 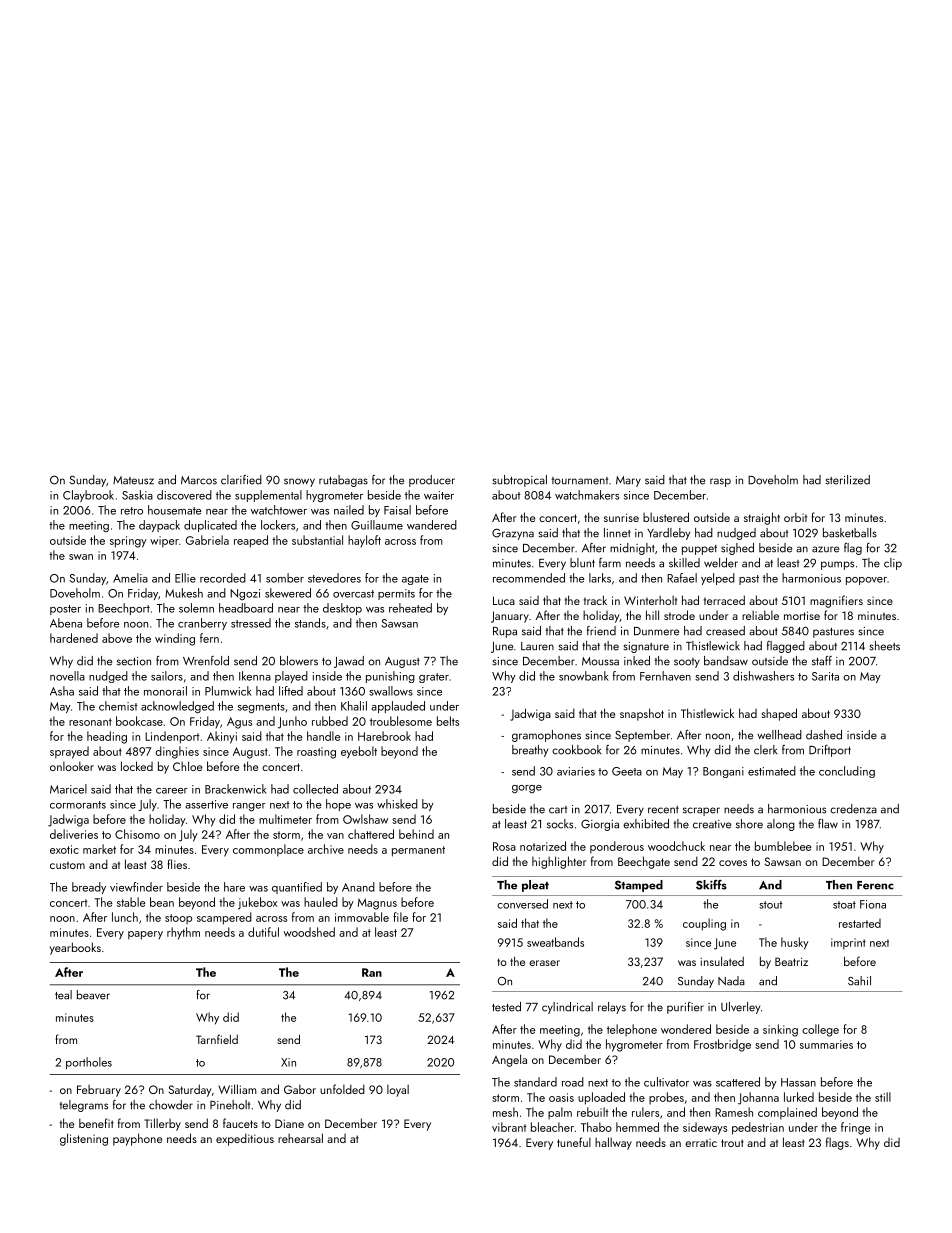 I want to click on belts, so click(x=448, y=721).
